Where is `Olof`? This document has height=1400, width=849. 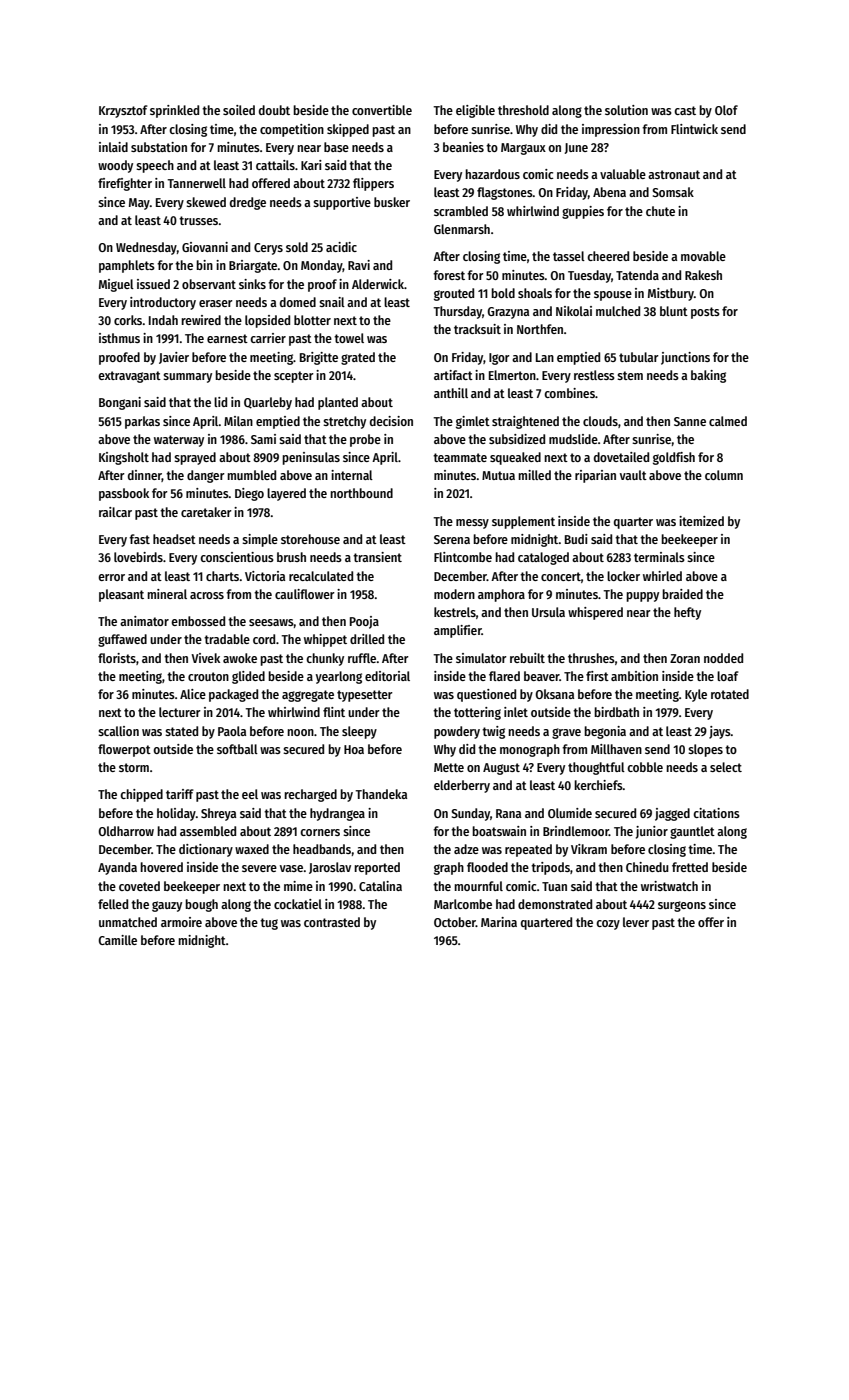
Olof is located at coordinates (726, 110).
